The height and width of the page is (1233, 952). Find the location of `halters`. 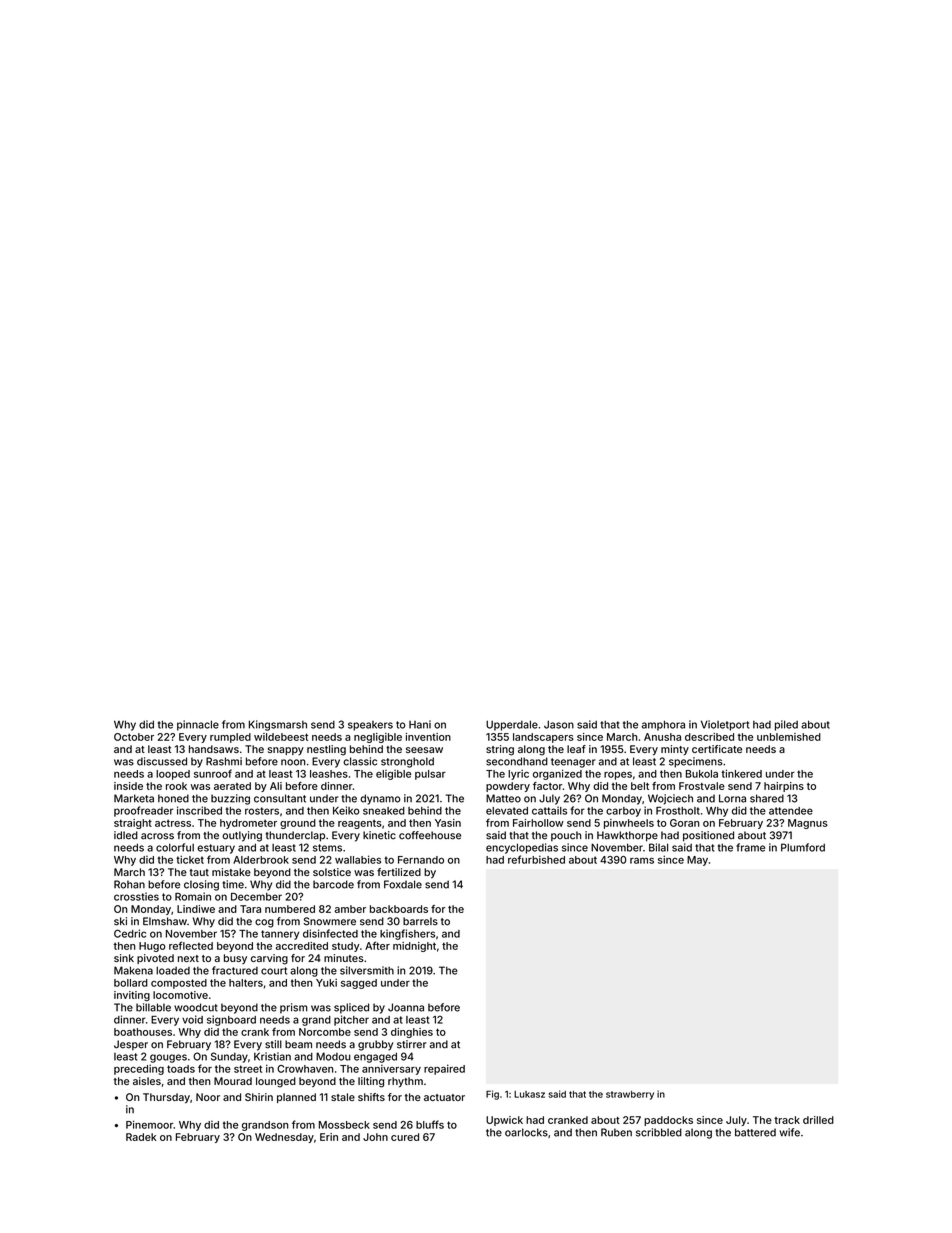

halters is located at coordinates (246, 983).
